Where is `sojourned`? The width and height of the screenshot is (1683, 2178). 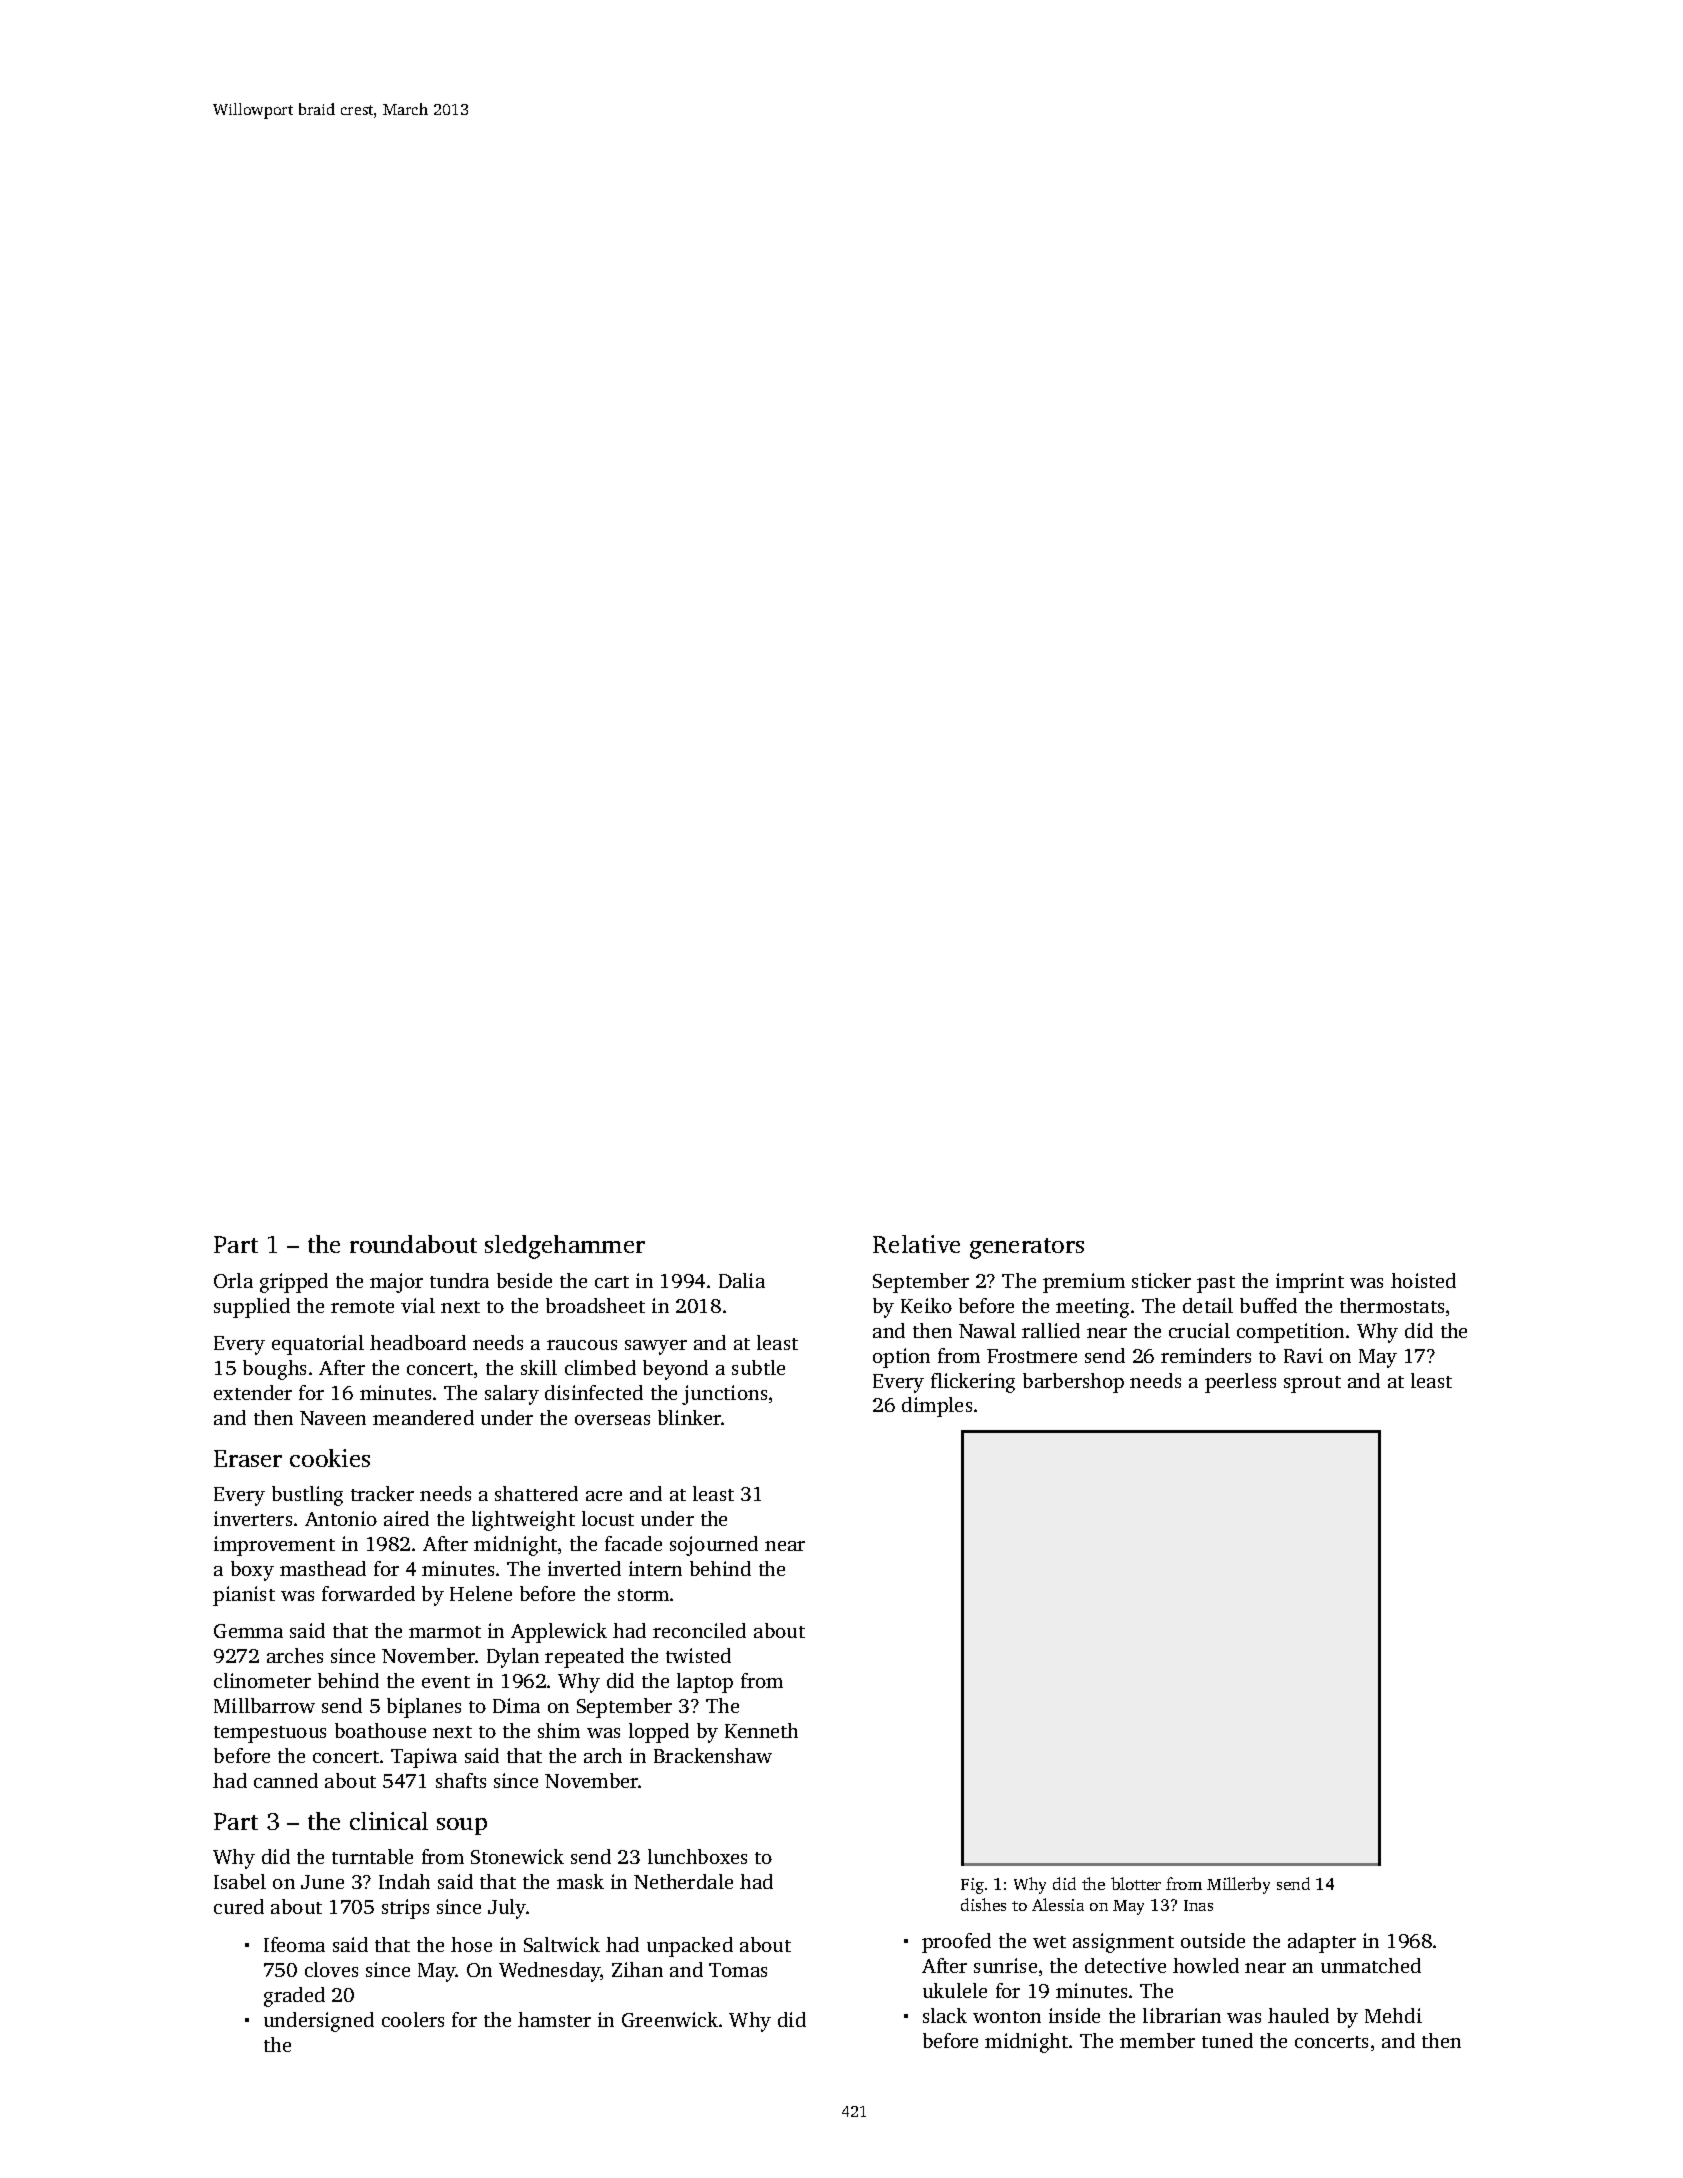
sojourned is located at coordinates (714, 1546).
